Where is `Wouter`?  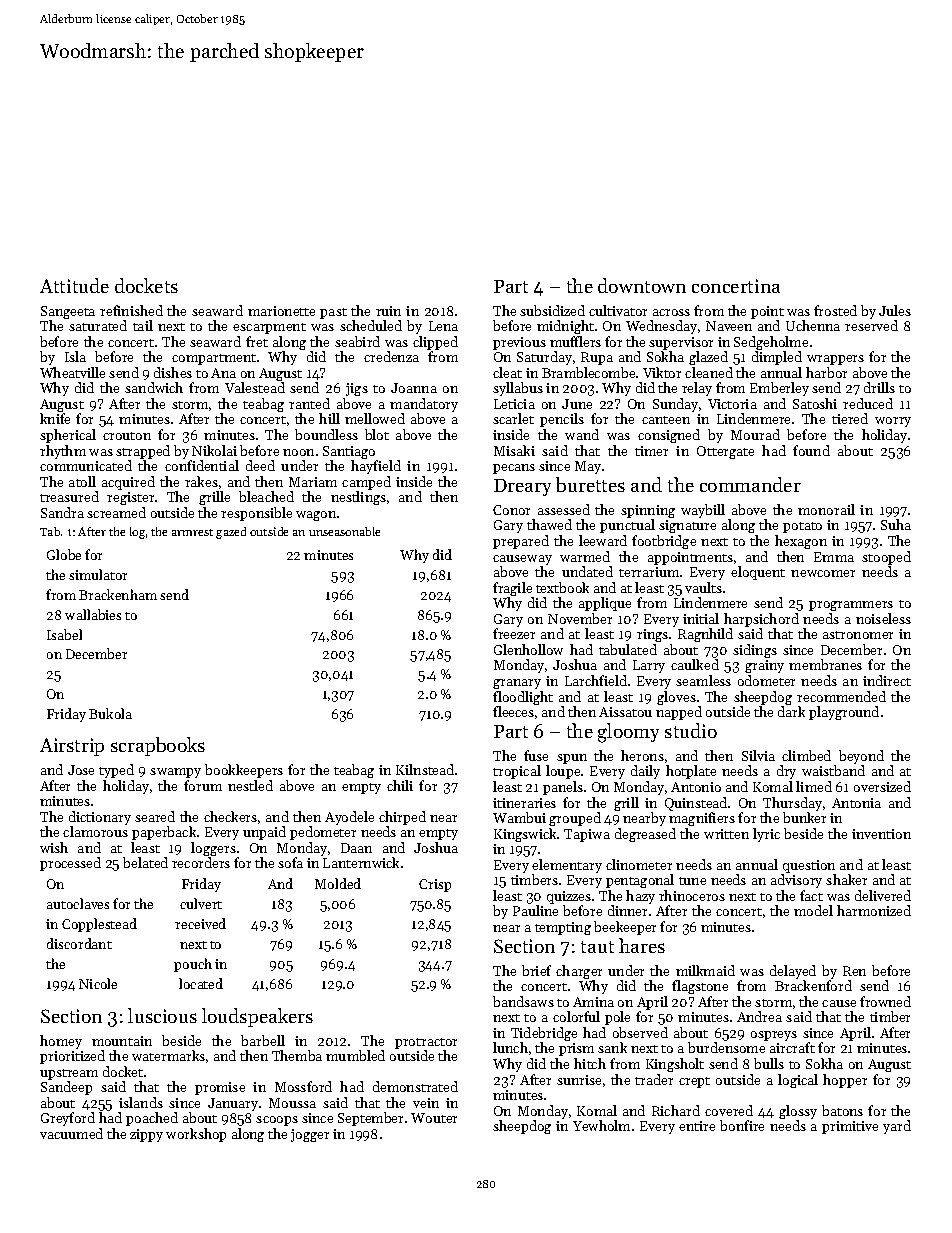
Wouter is located at coordinates (434, 1118).
